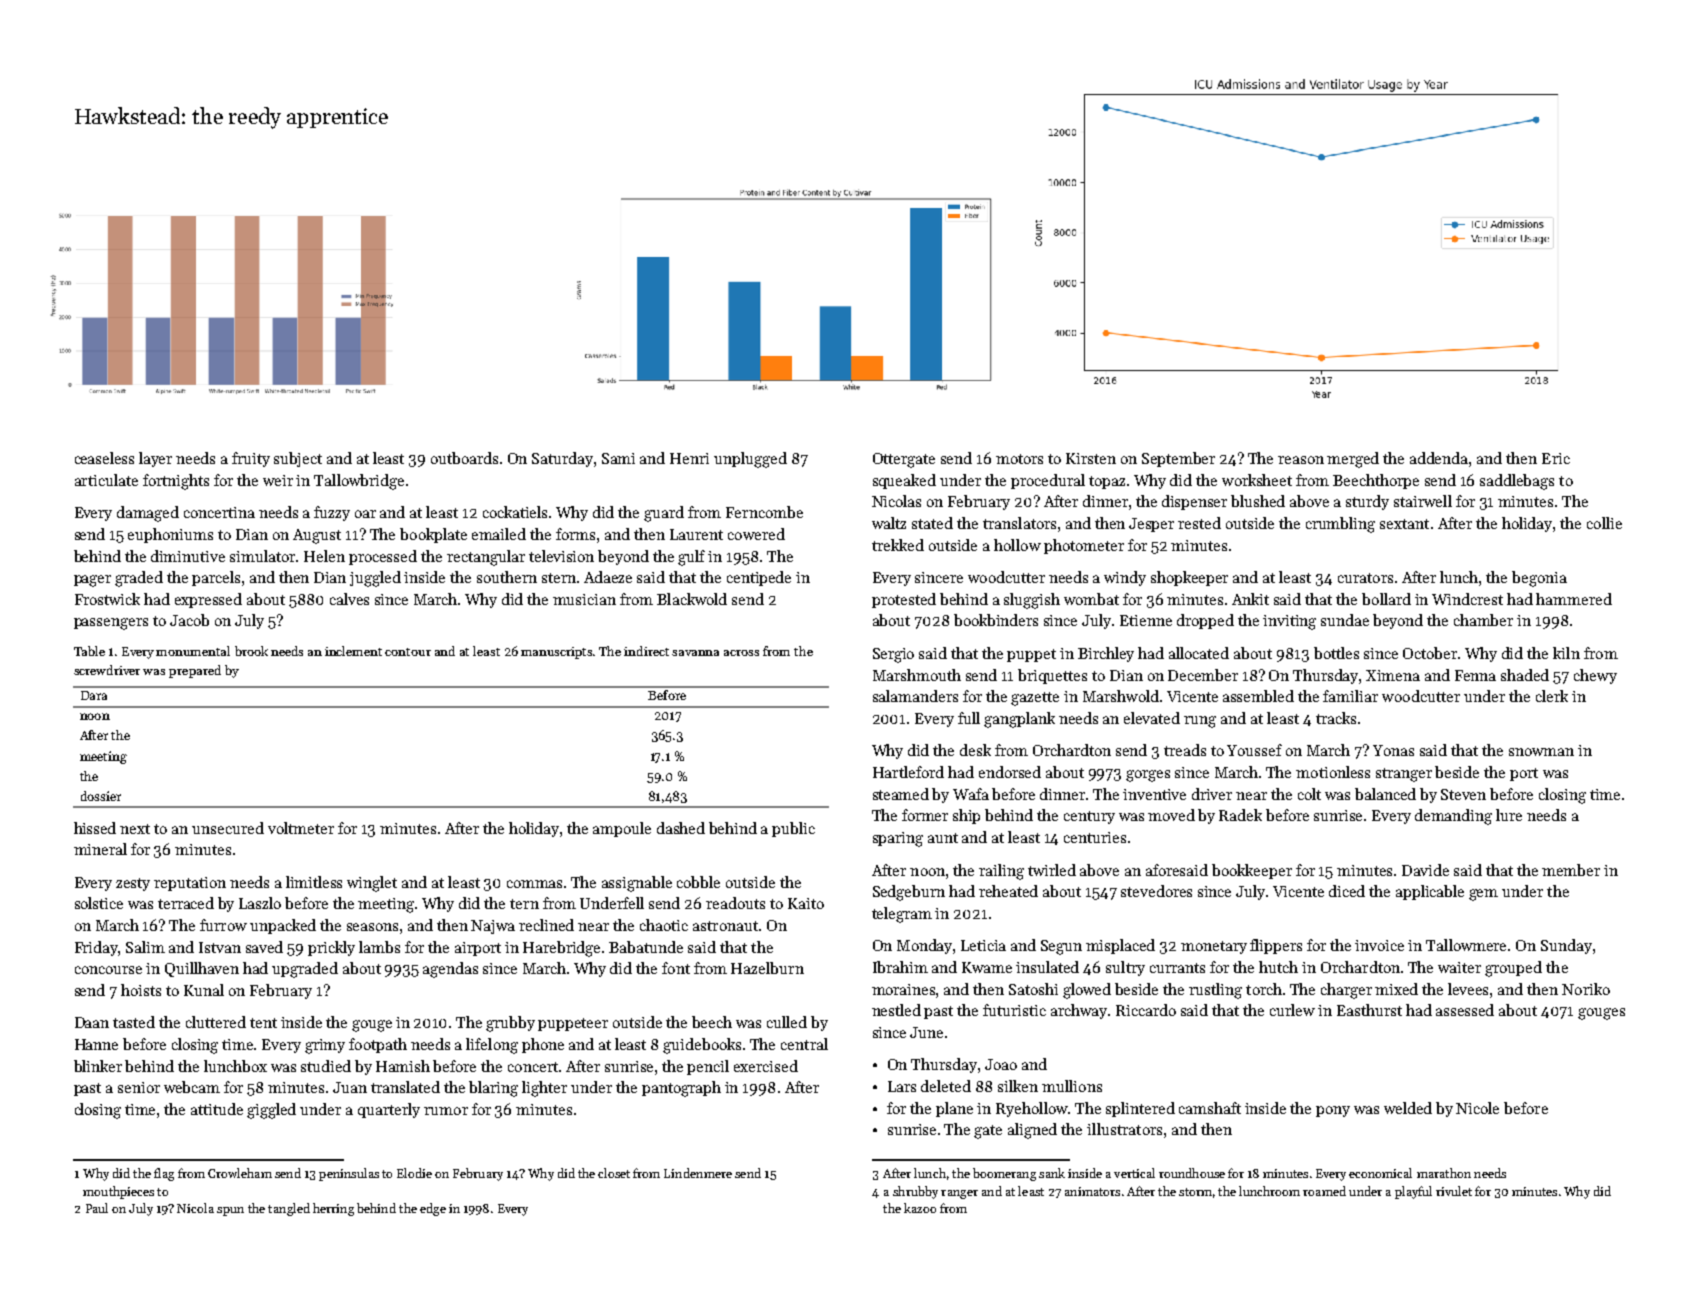 The height and width of the document is (1315, 1701). Describe the element at coordinates (1571, 870) in the document. I see `member` at that location.
